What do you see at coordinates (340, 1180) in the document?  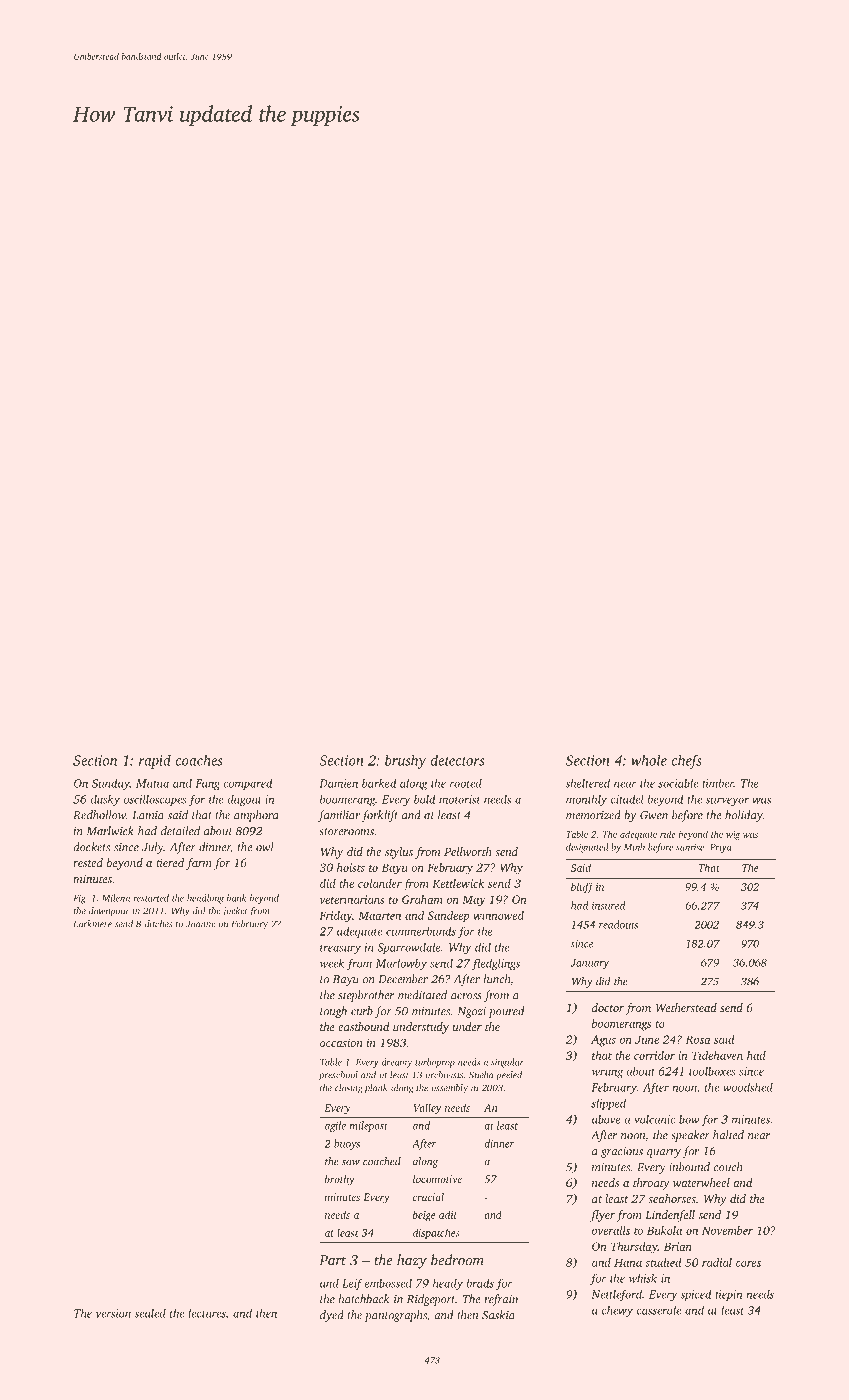 I see `brothy` at bounding box center [340, 1180].
